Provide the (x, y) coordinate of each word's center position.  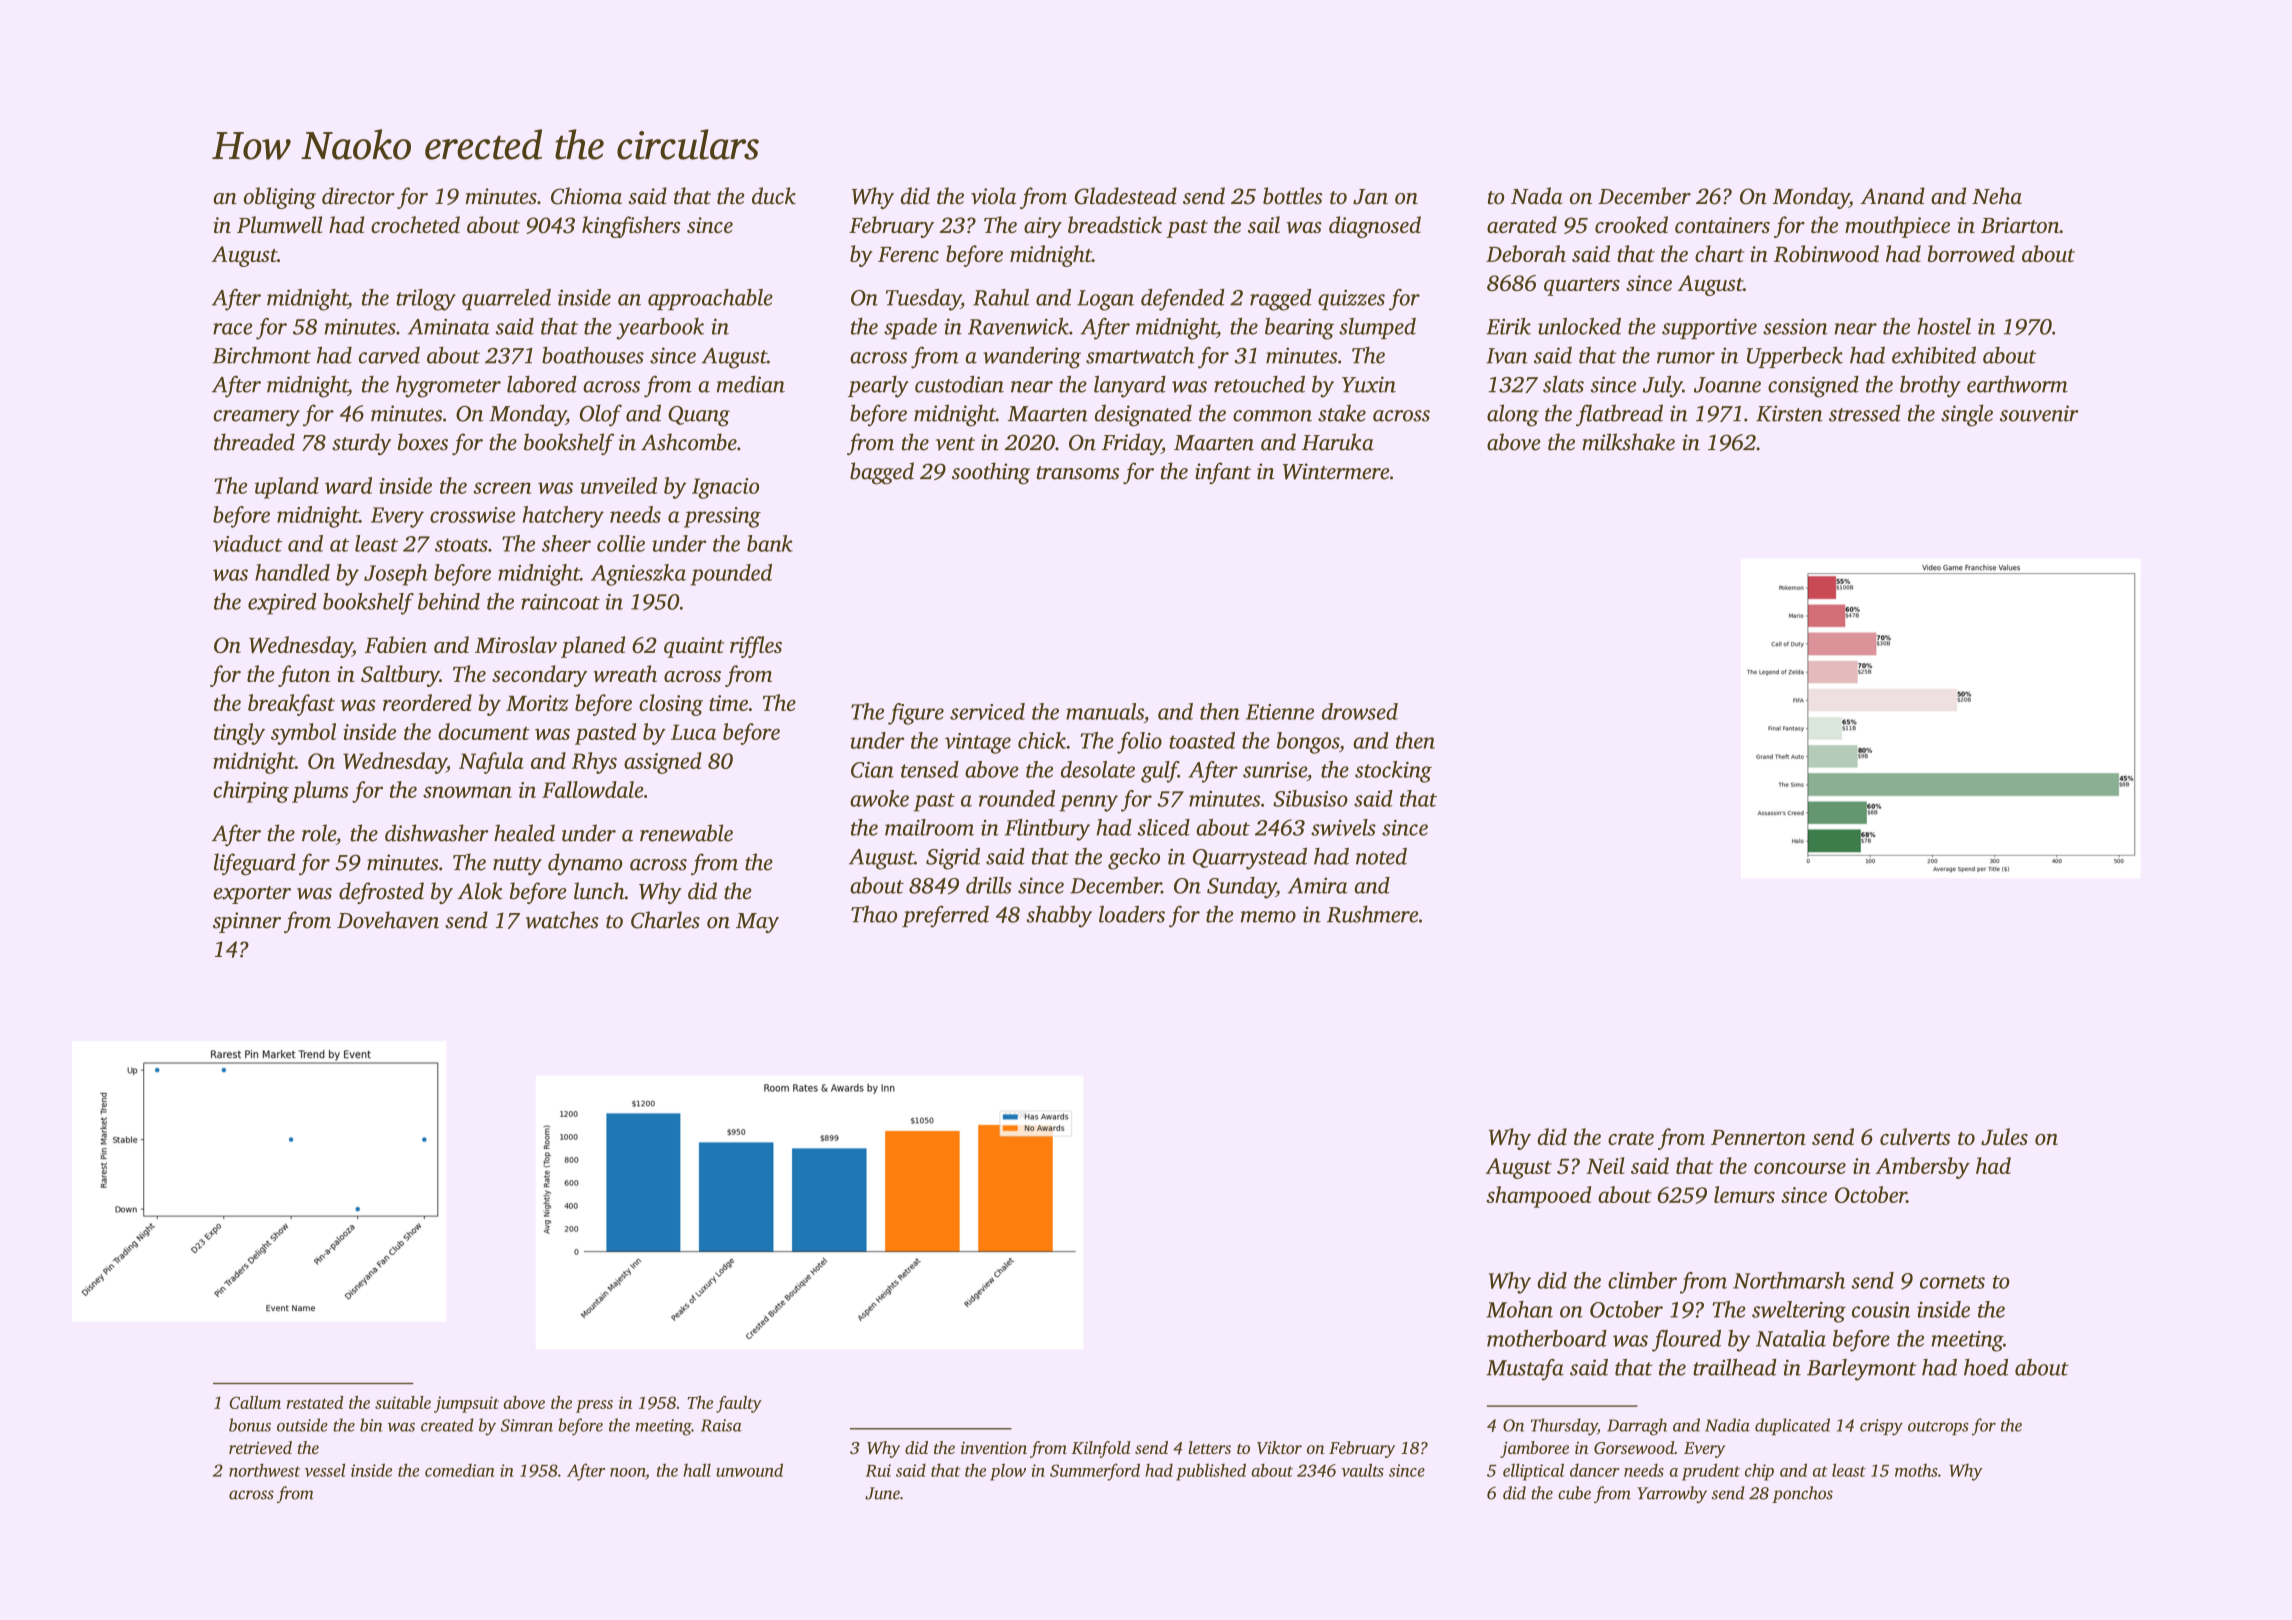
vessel (325, 1470)
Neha (1997, 195)
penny (1088, 803)
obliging (280, 198)
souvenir (2039, 413)
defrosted (381, 893)
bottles (1292, 196)
